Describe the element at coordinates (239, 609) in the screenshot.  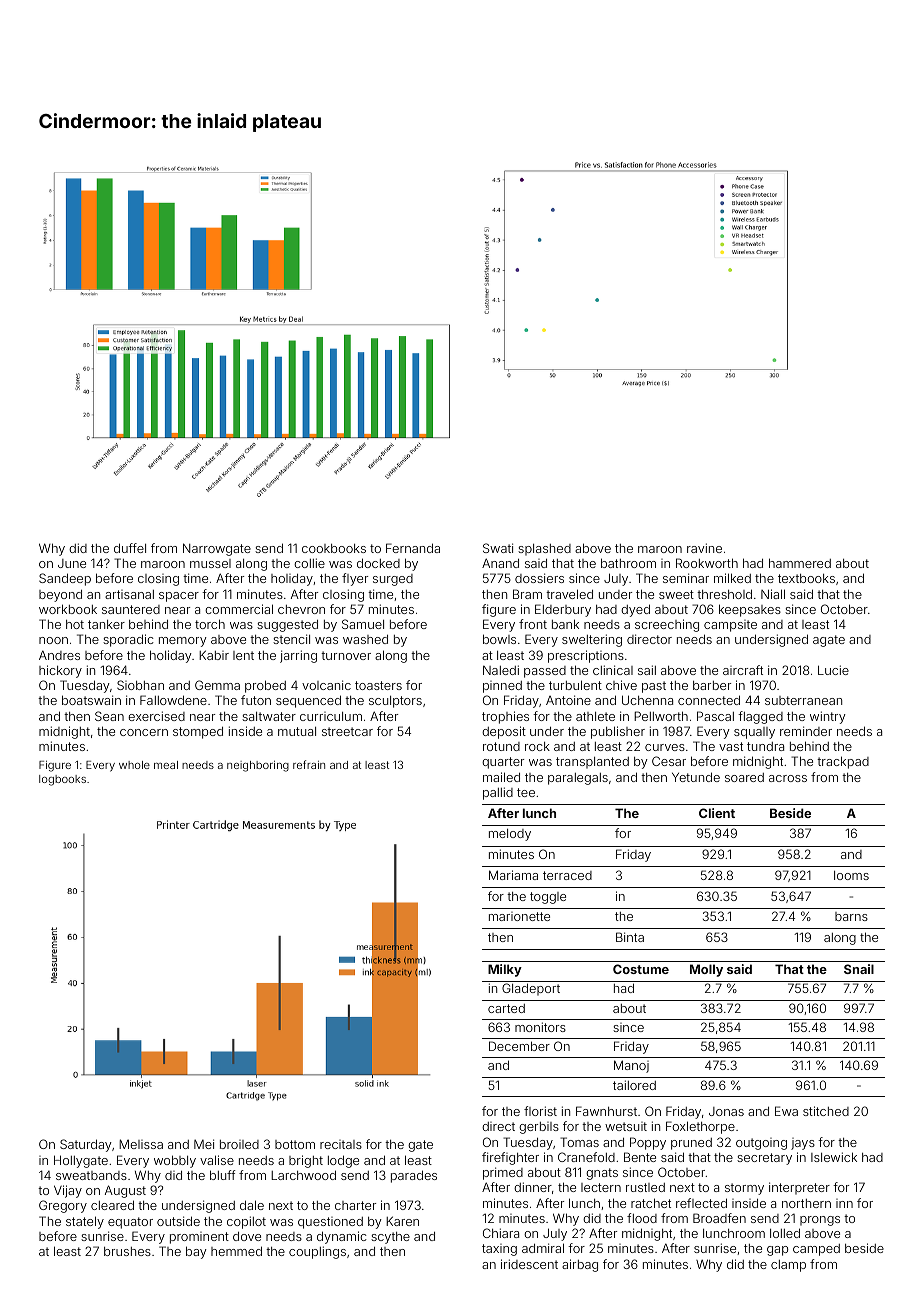
I see `commercial` at that location.
